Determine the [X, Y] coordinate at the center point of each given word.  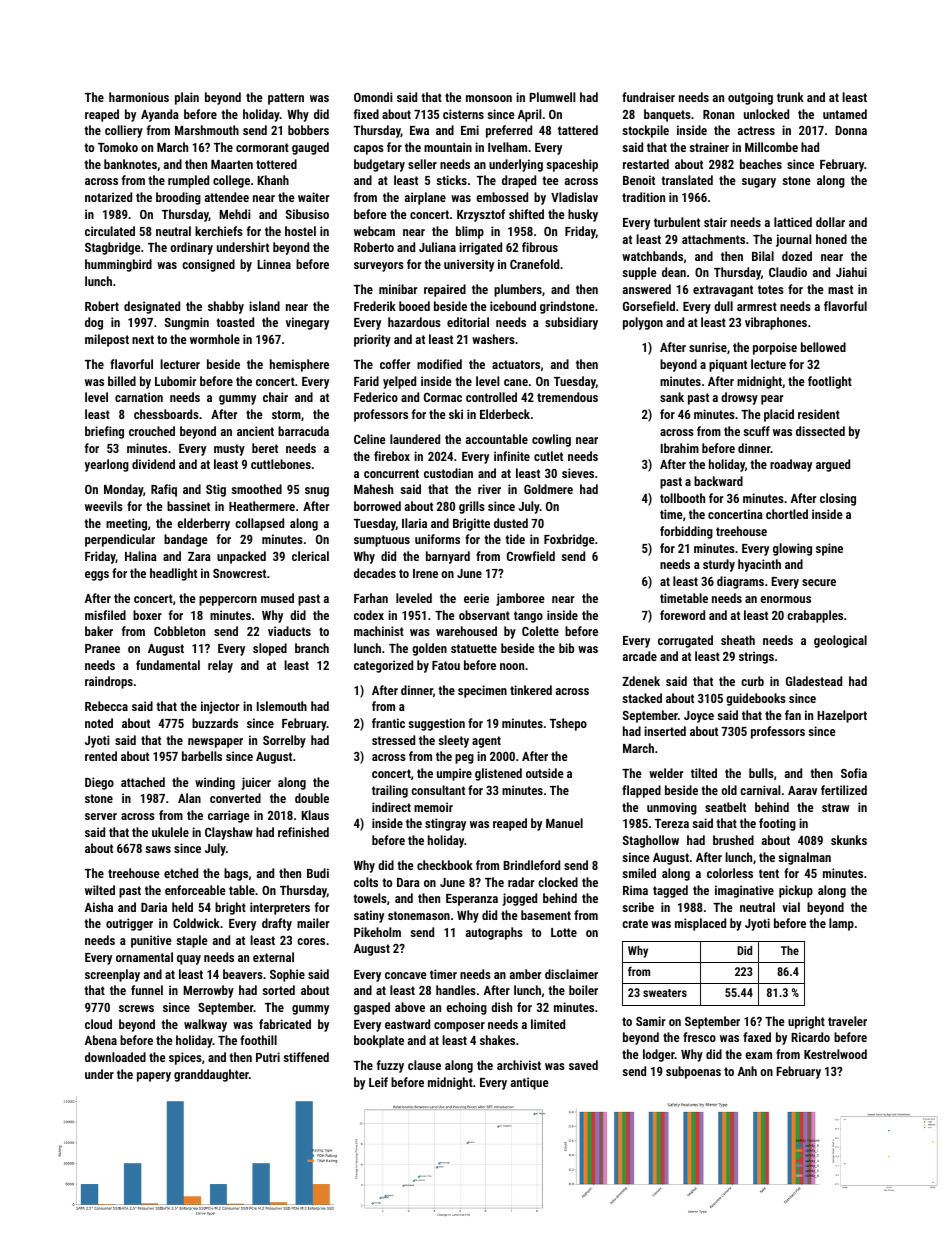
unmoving [672, 808]
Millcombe [771, 147]
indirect [391, 807]
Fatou [446, 665]
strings [756, 657]
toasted [235, 322]
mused [277, 598]
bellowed [823, 347]
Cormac [443, 397]
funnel [147, 990]
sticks [451, 180]
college [231, 181]
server [101, 816]
